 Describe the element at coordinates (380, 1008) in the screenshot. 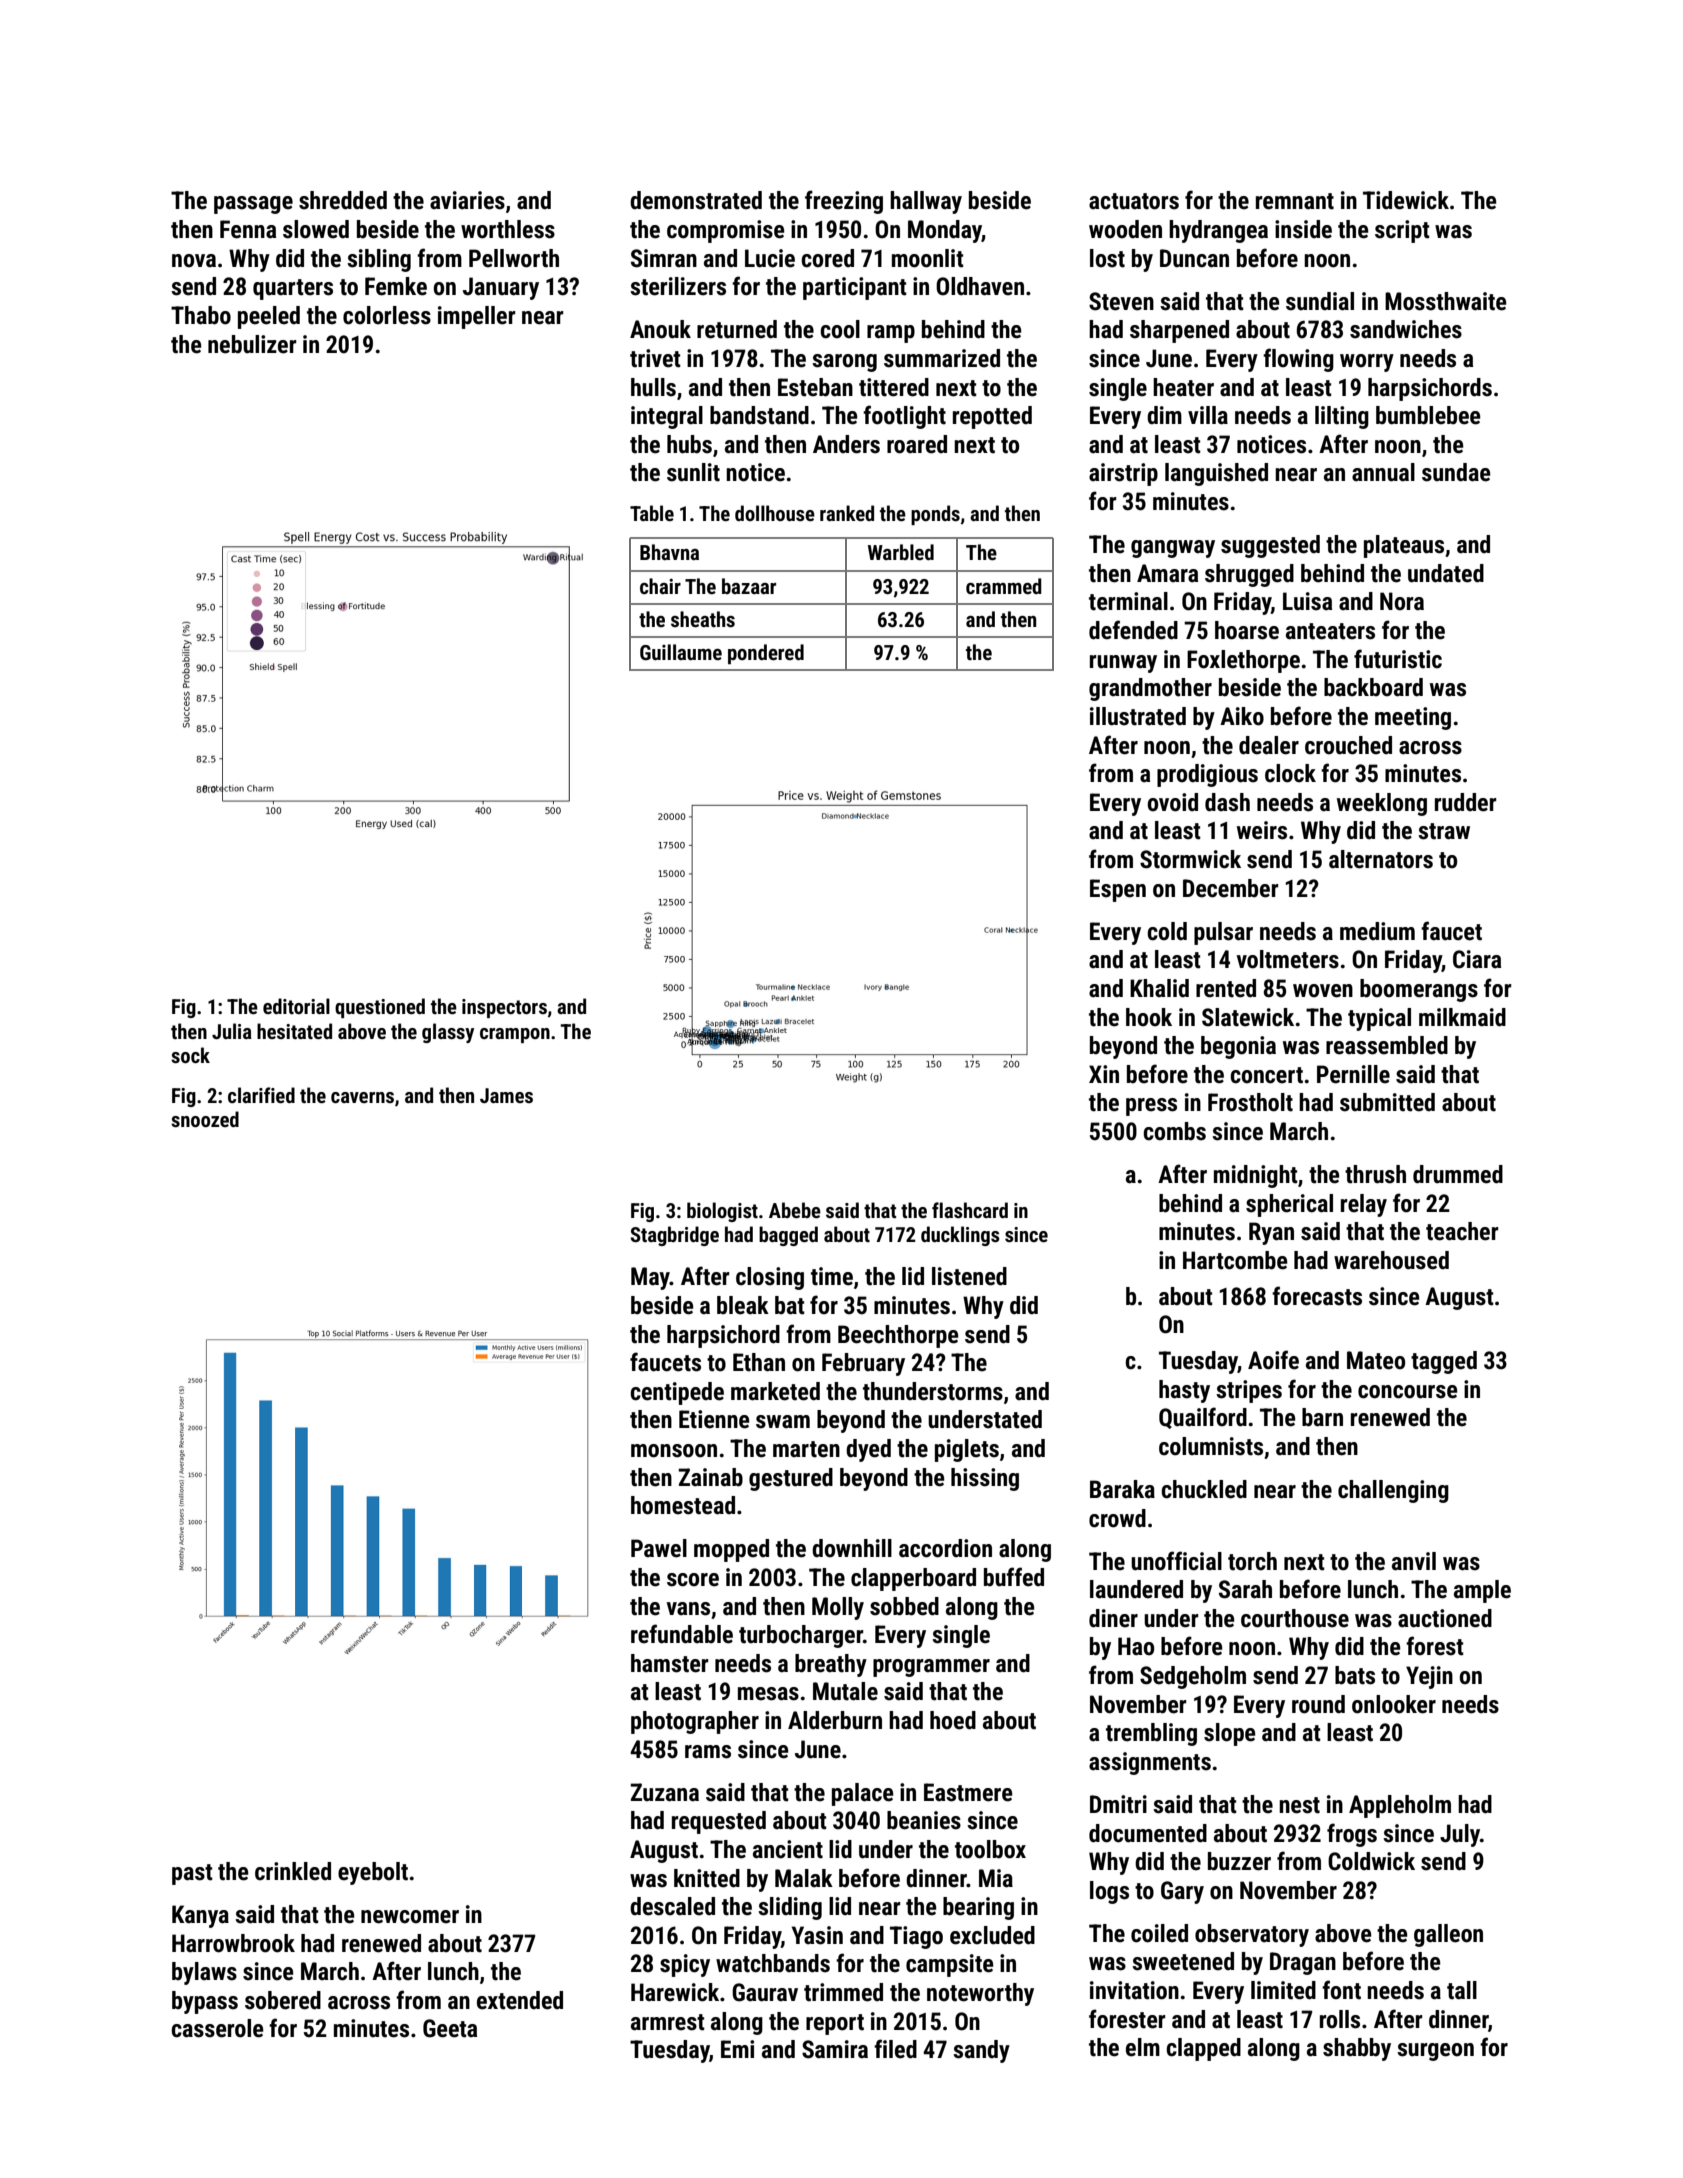

I see `questioned` at that location.
